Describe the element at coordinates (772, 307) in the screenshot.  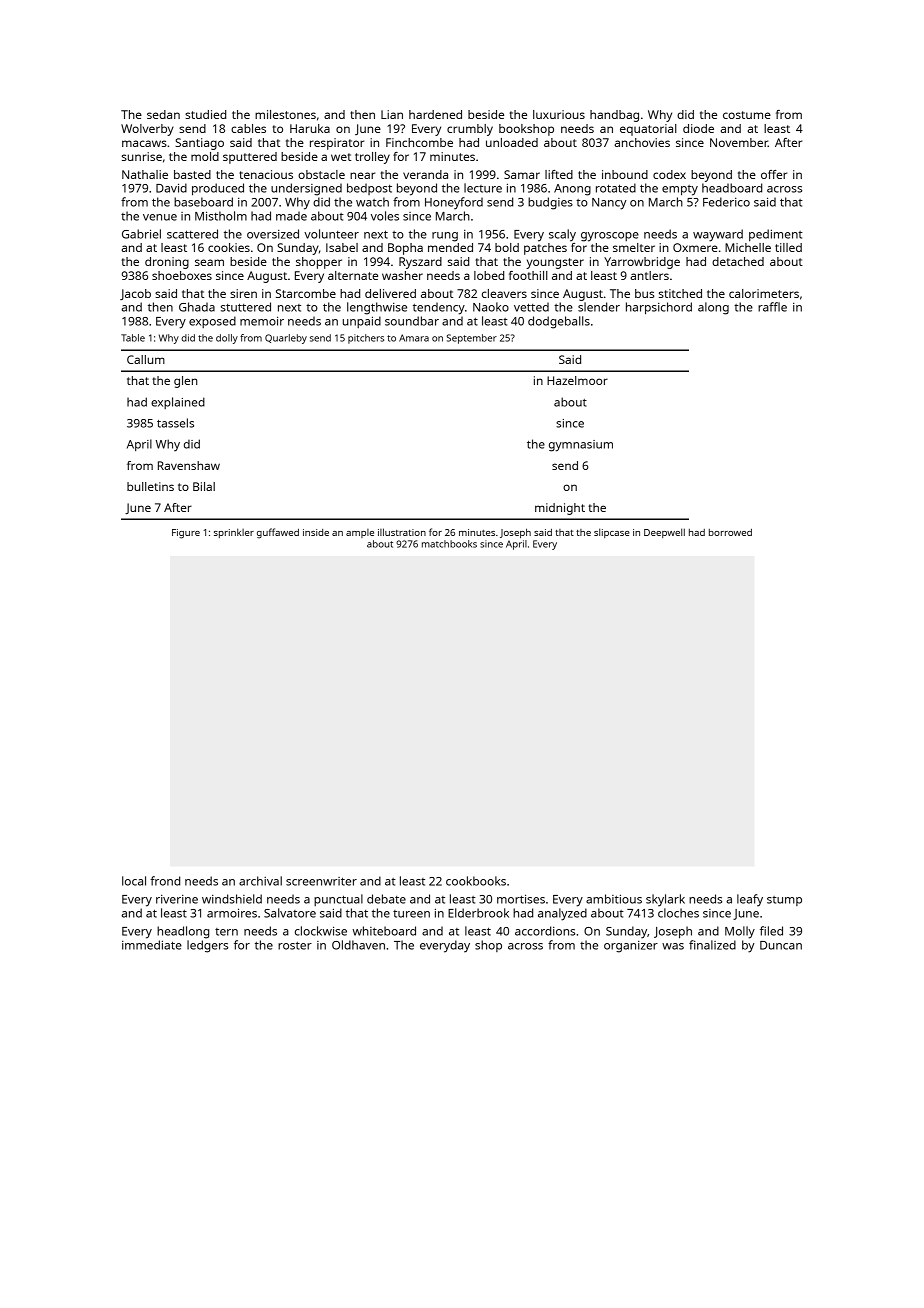
I see `raffle` at that location.
